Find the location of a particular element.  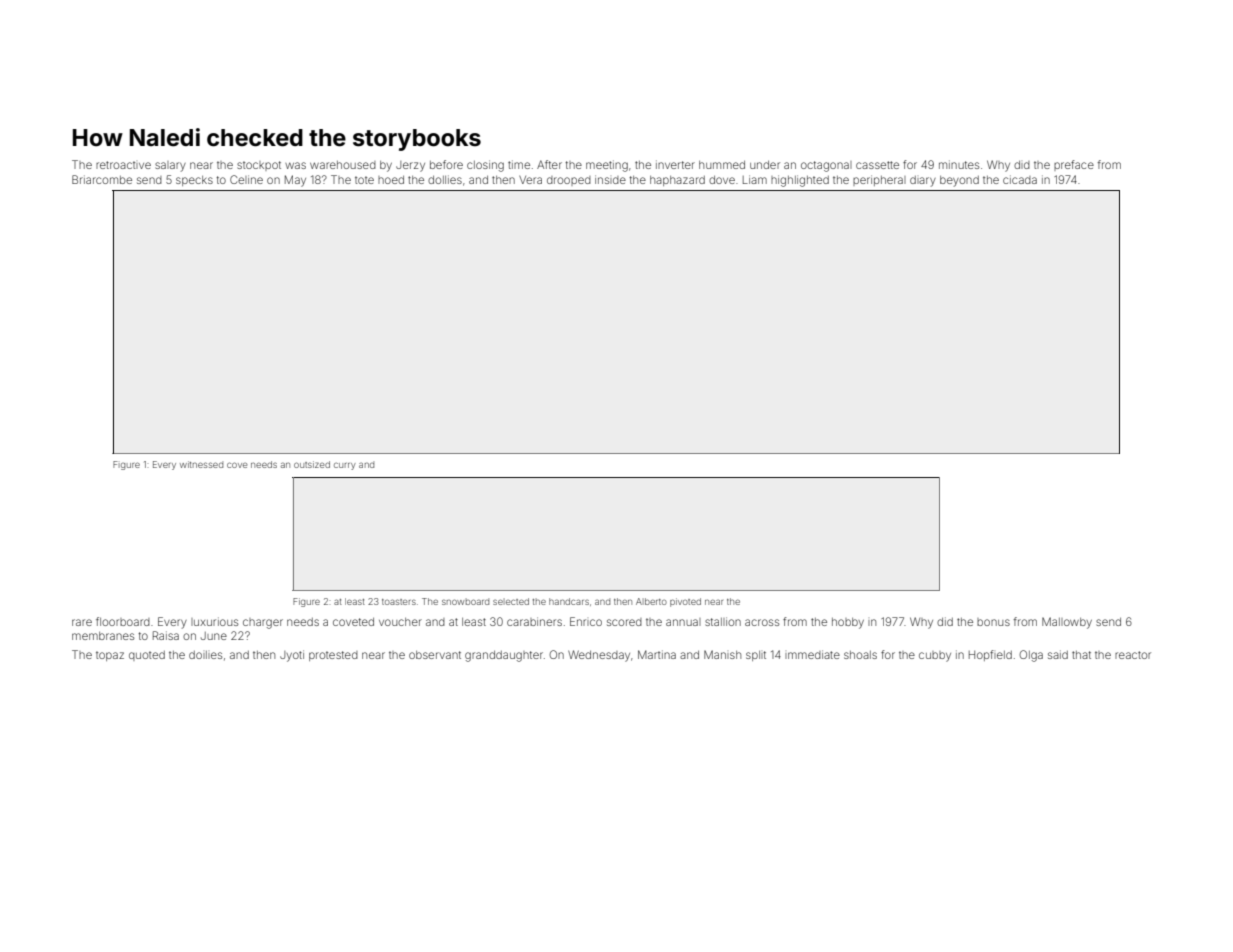

minutes is located at coordinates (959, 164).
